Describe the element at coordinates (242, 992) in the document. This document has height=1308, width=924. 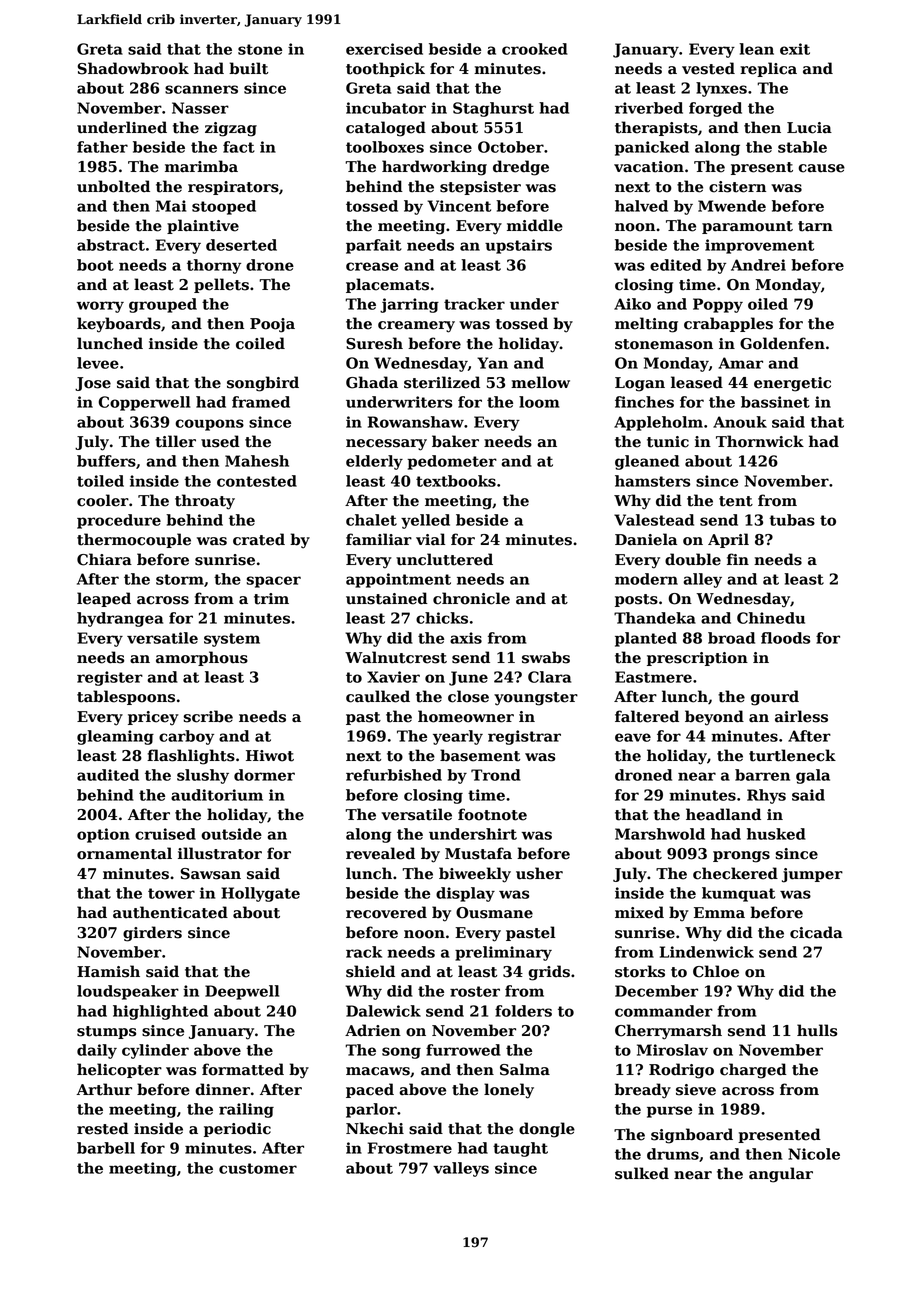
I see `Deepwell` at that location.
